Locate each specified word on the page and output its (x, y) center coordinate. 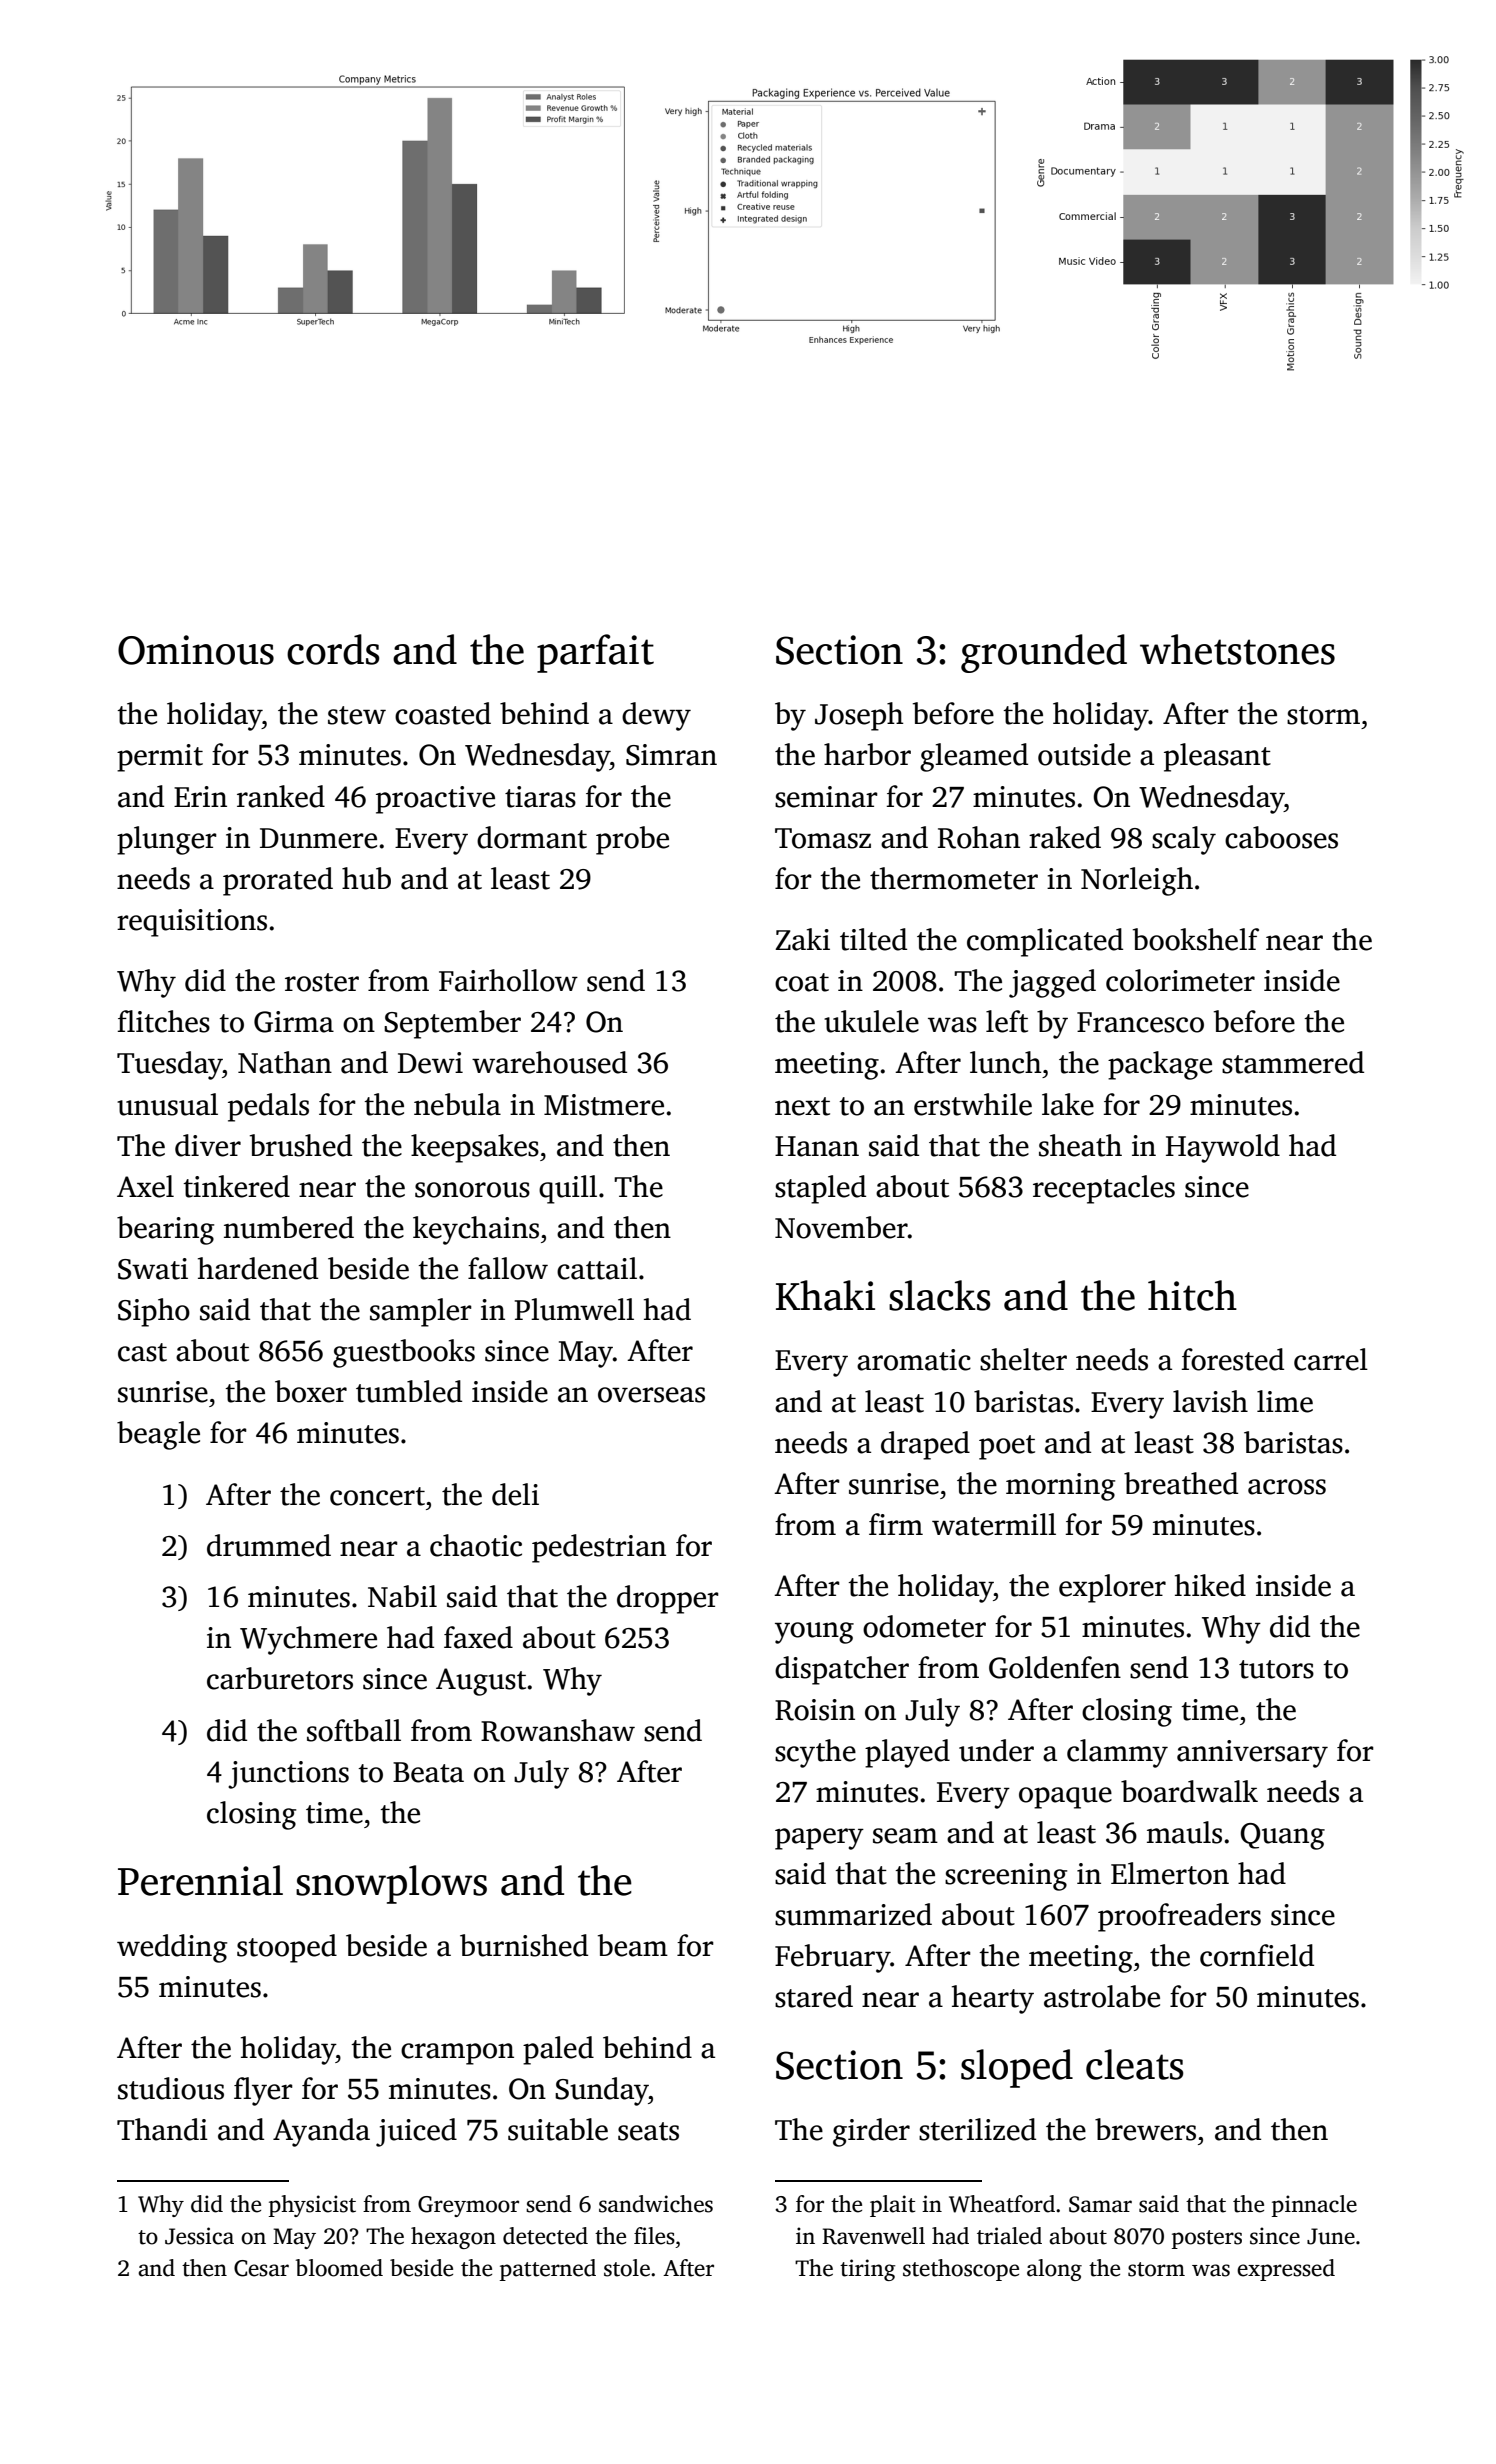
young (814, 1633)
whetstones (1237, 649)
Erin (200, 796)
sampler (421, 1312)
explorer (1112, 1588)
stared (814, 1996)
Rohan (979, 837)
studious (171, 2088)
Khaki (825, 1295)
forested (1233, 1359)
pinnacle (1314, 2206)
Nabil (402, 1596)
